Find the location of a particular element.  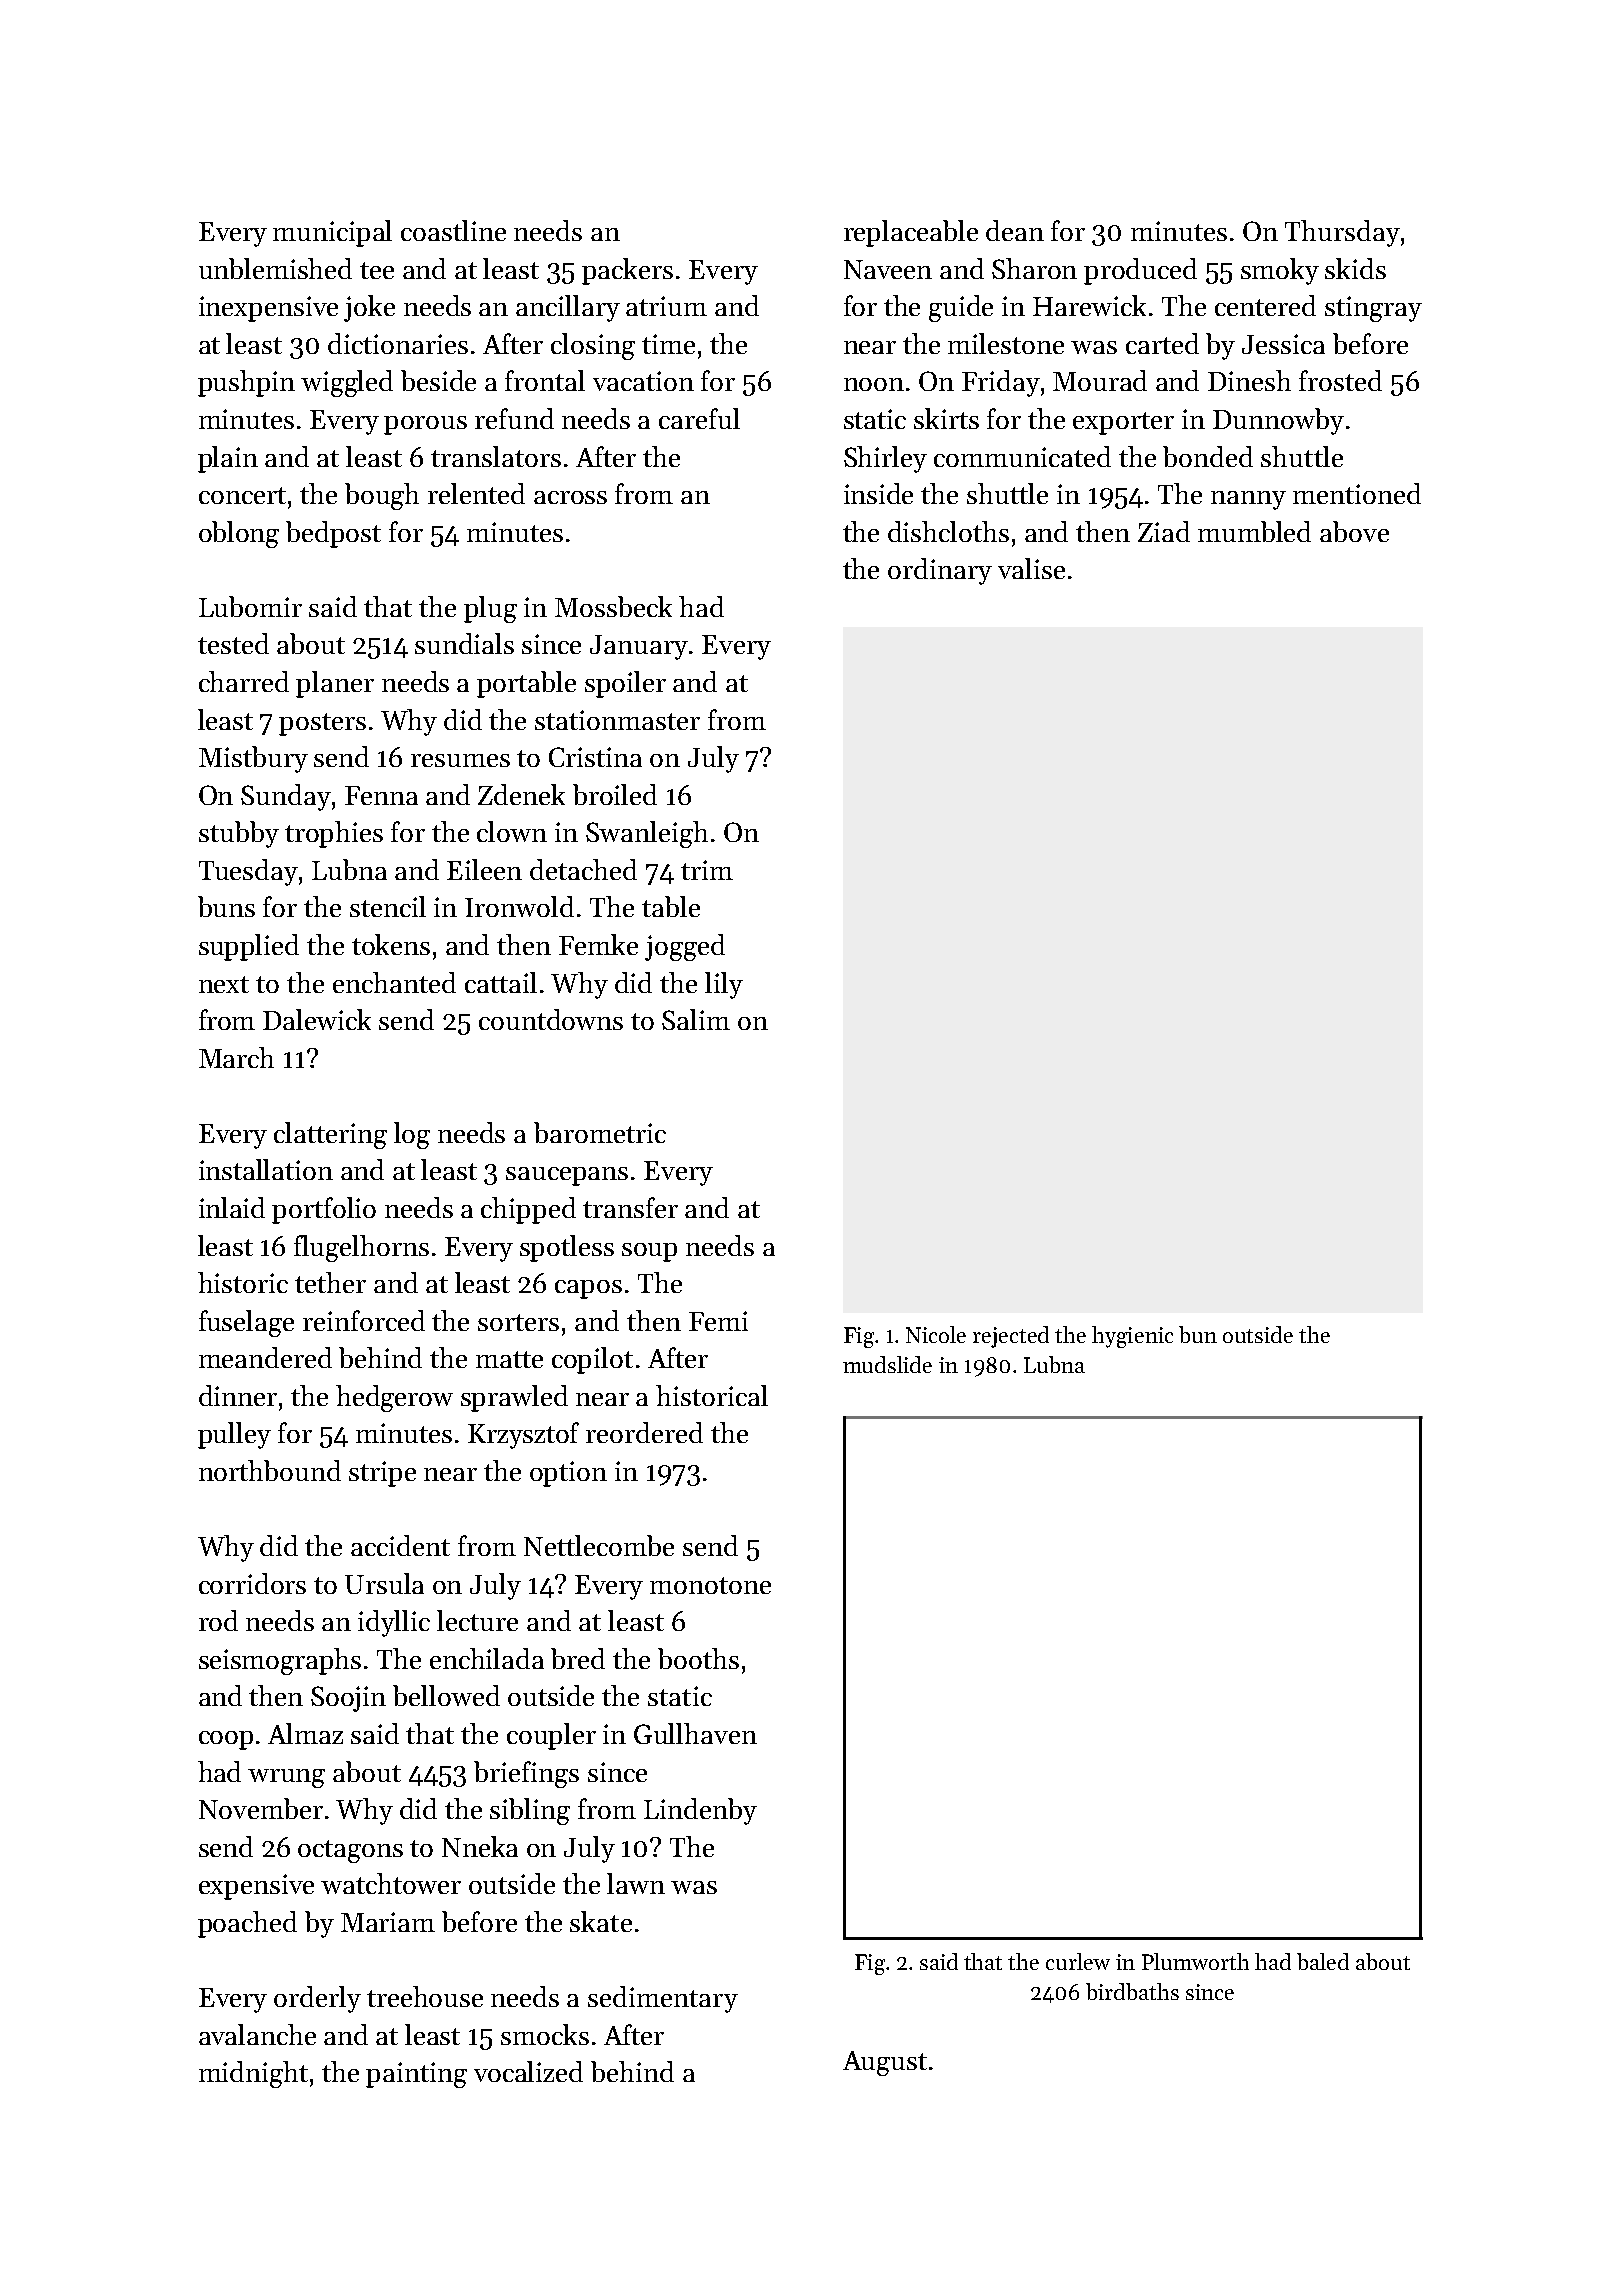

replaceable is located at coordinates (911, 233).
